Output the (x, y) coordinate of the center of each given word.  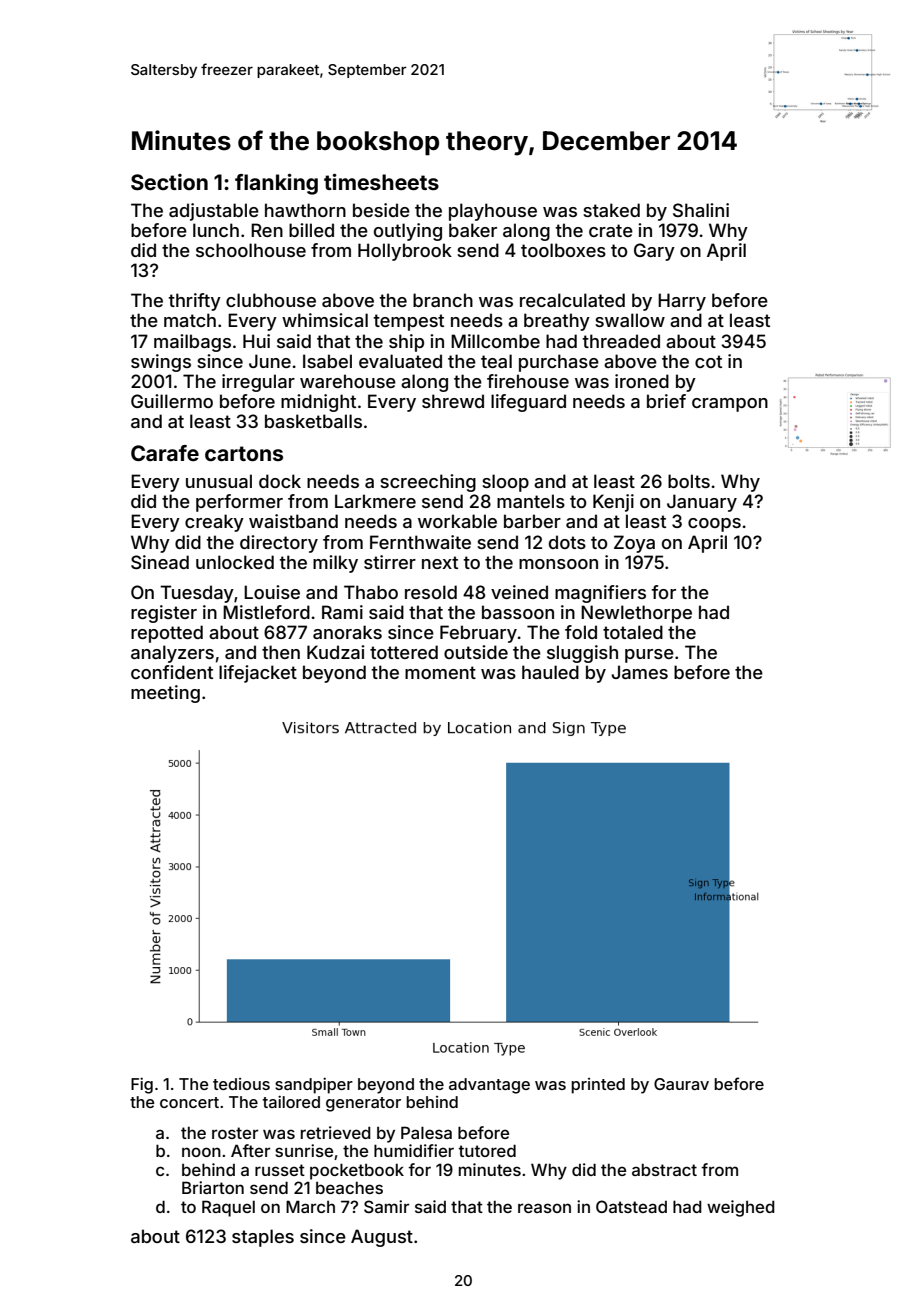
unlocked (235, 562)
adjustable (214, 212)
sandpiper (314, 1086)
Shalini (701, 210)
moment (440, 672)
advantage (489, 1086)
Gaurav (681, 1084)
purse (649, 656)
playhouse (493, 212)
